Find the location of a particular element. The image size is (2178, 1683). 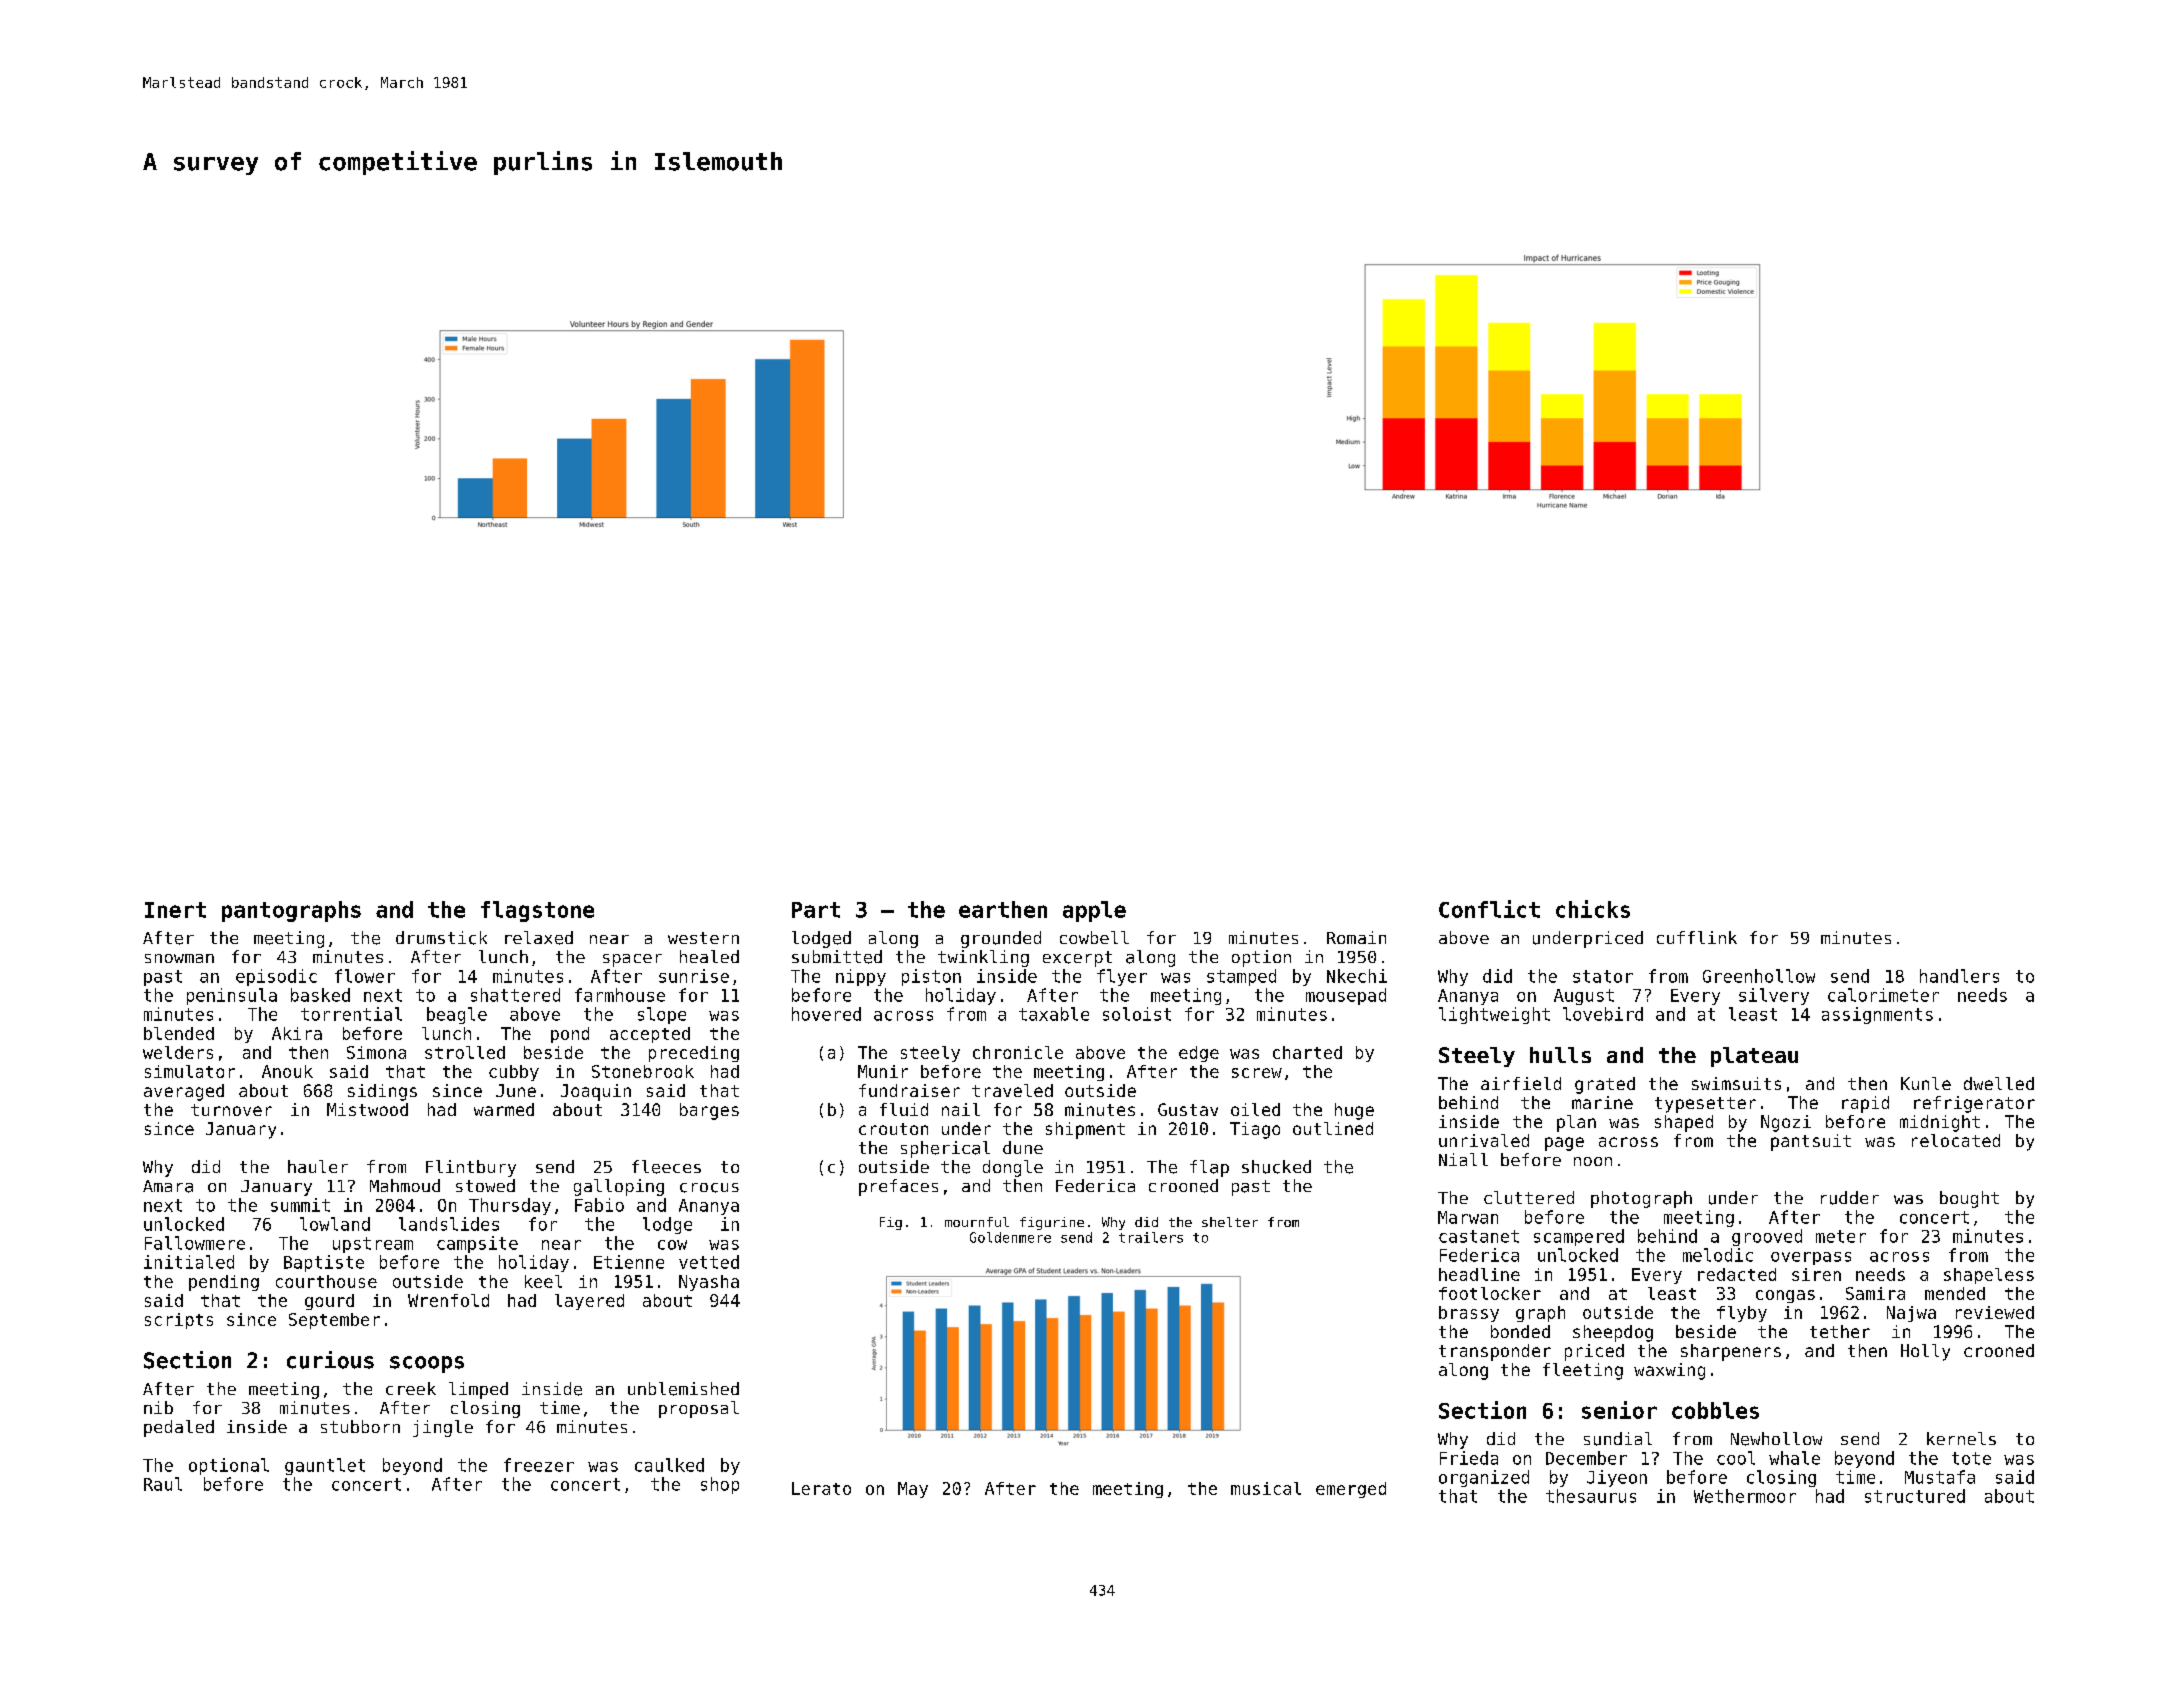

unblemished is located at coordinates (683, 1389).
